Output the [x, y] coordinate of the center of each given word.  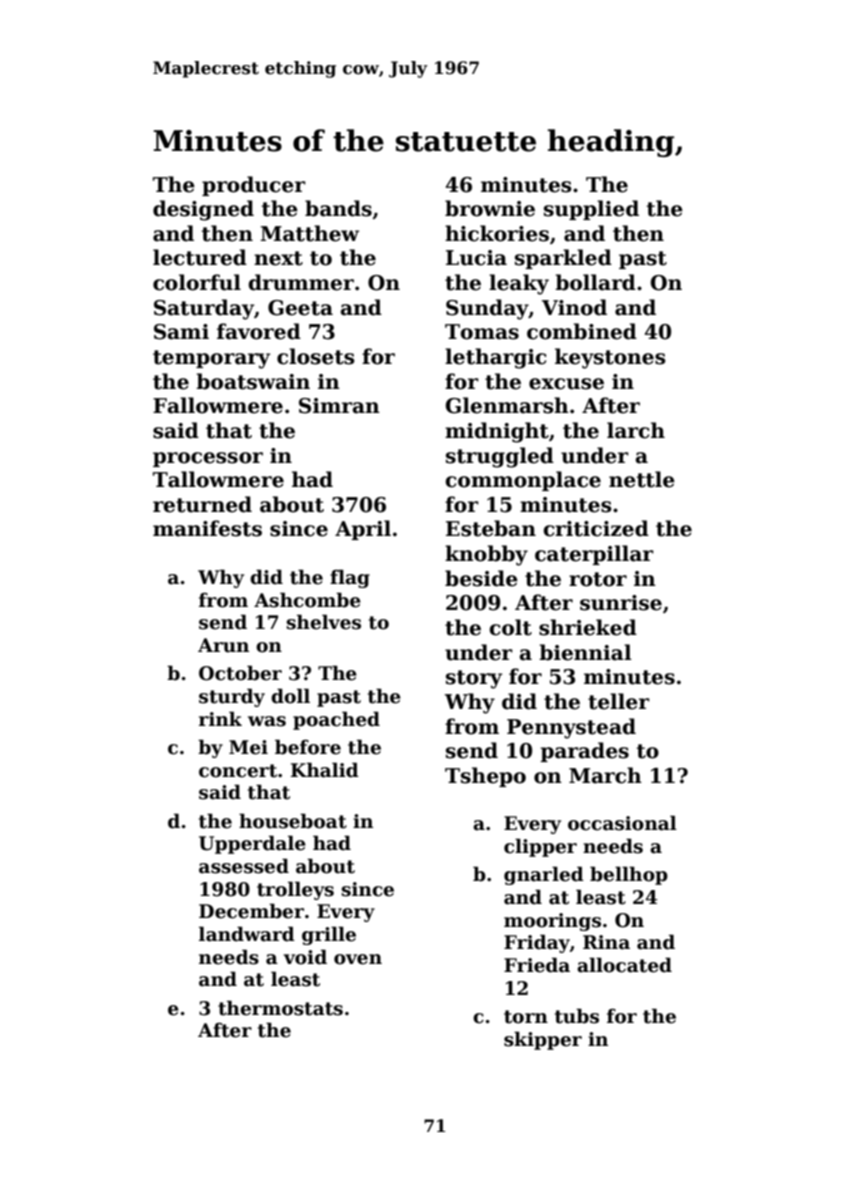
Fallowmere [218, 405]
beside [481, 578]
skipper [543, 1040]
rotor [598, 579]
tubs [577, 1016]
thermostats [280, 1008]
